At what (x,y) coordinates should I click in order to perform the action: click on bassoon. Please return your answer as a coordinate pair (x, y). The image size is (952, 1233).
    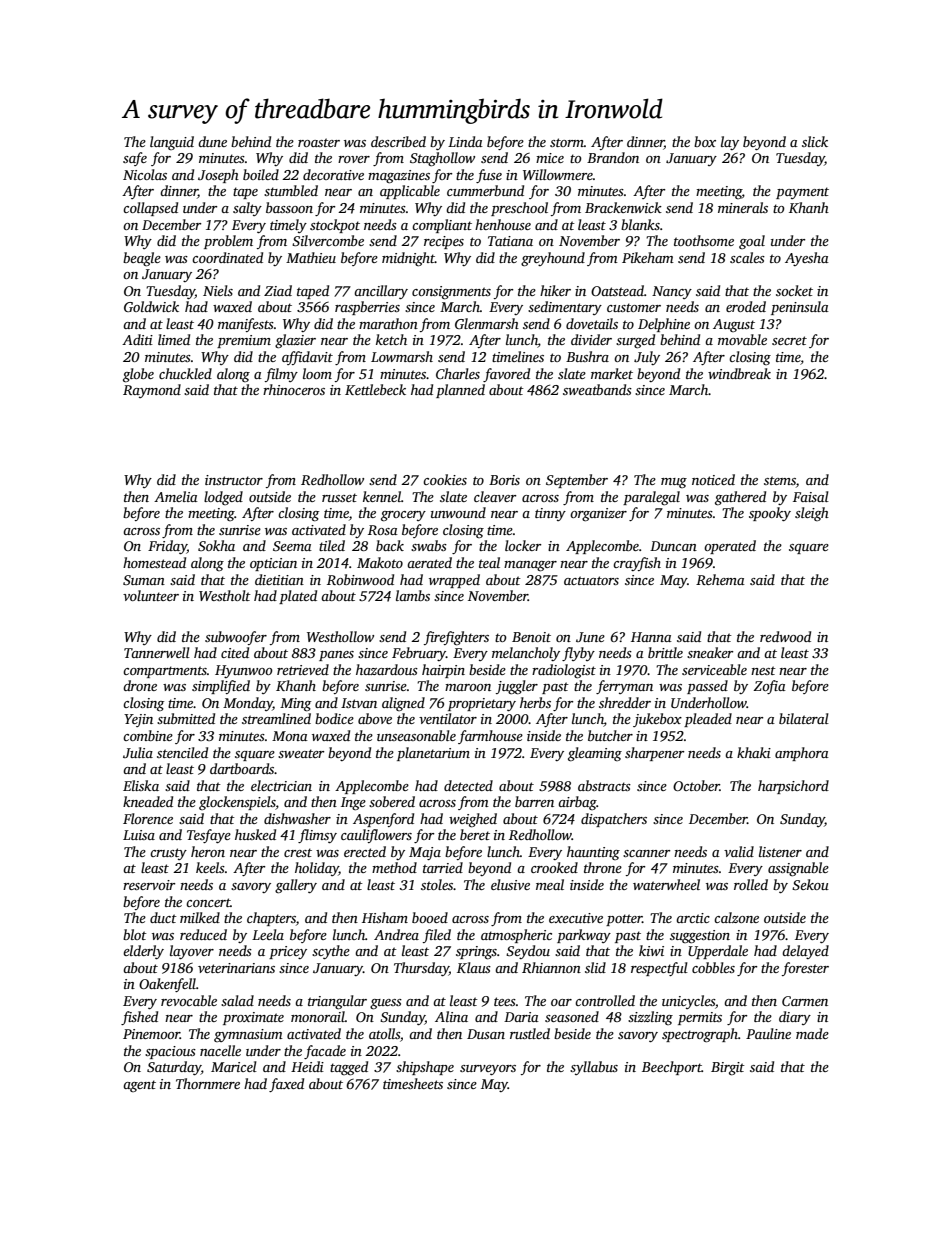
    Looking at the image, I should click on (289, 207).
